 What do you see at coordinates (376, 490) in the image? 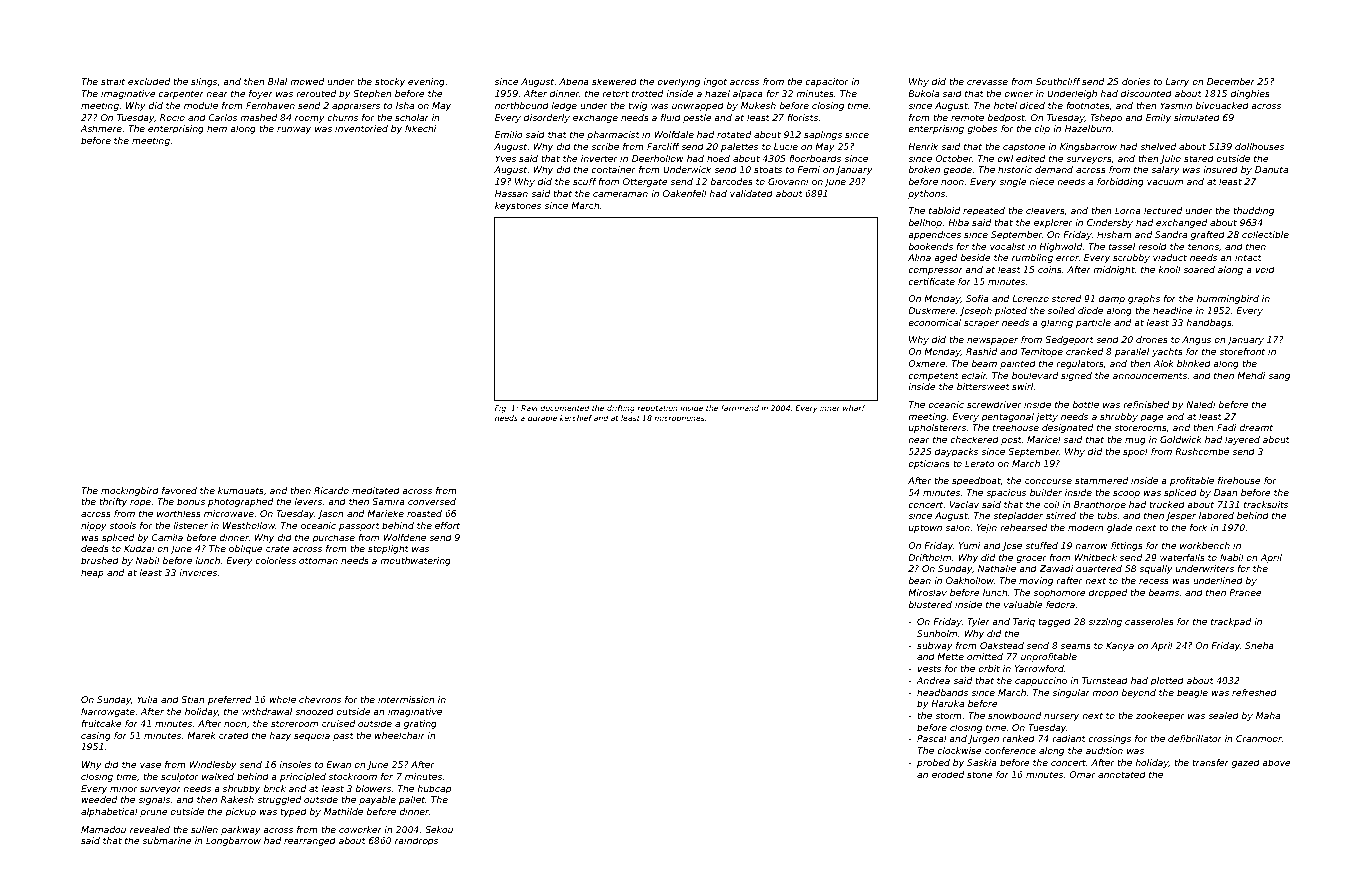
I see `meditated` at bounding box center [376, 490].
